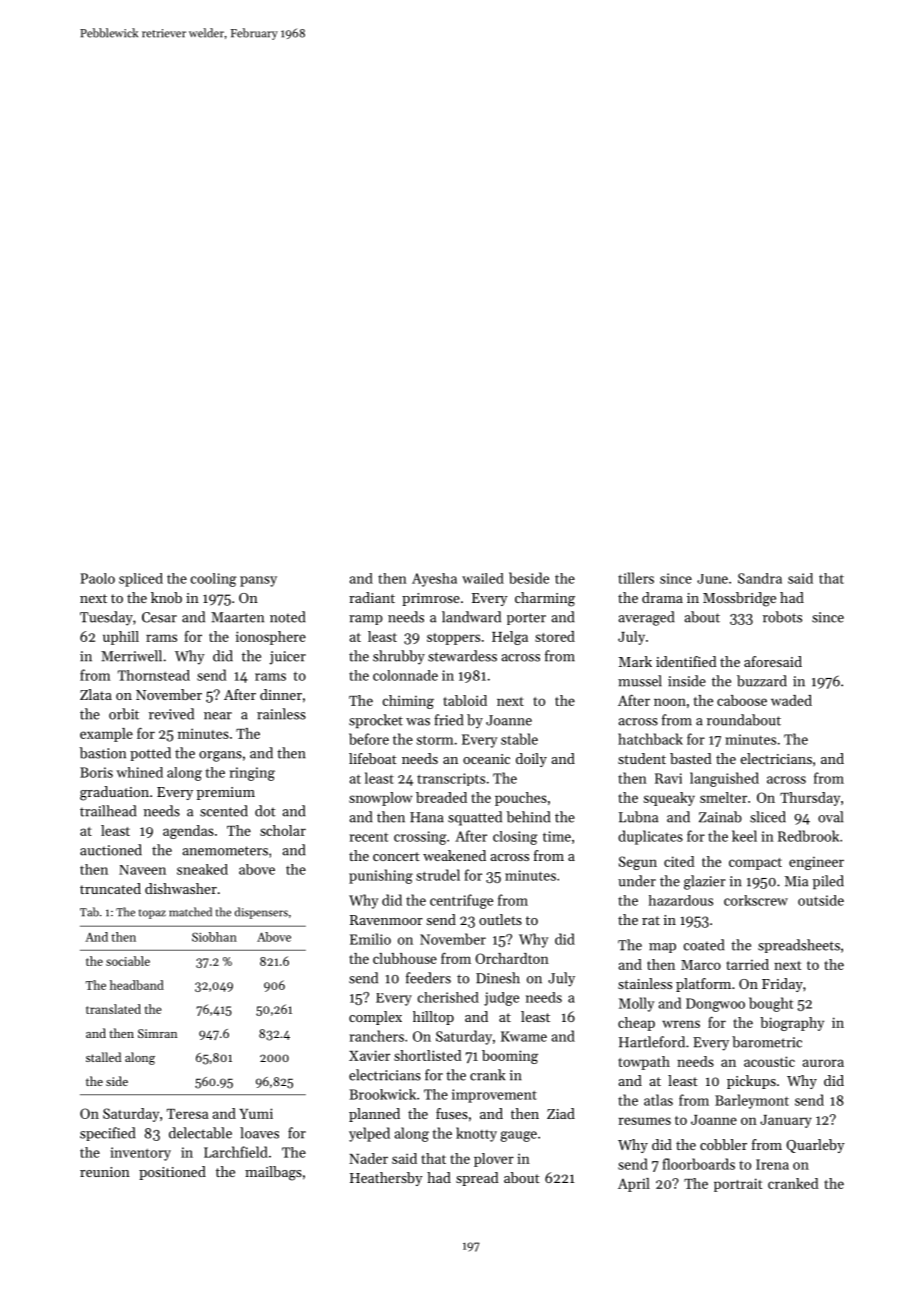  Describe the element at coordinates (755, 864) in the screenshot. I see `compact` at that location.
